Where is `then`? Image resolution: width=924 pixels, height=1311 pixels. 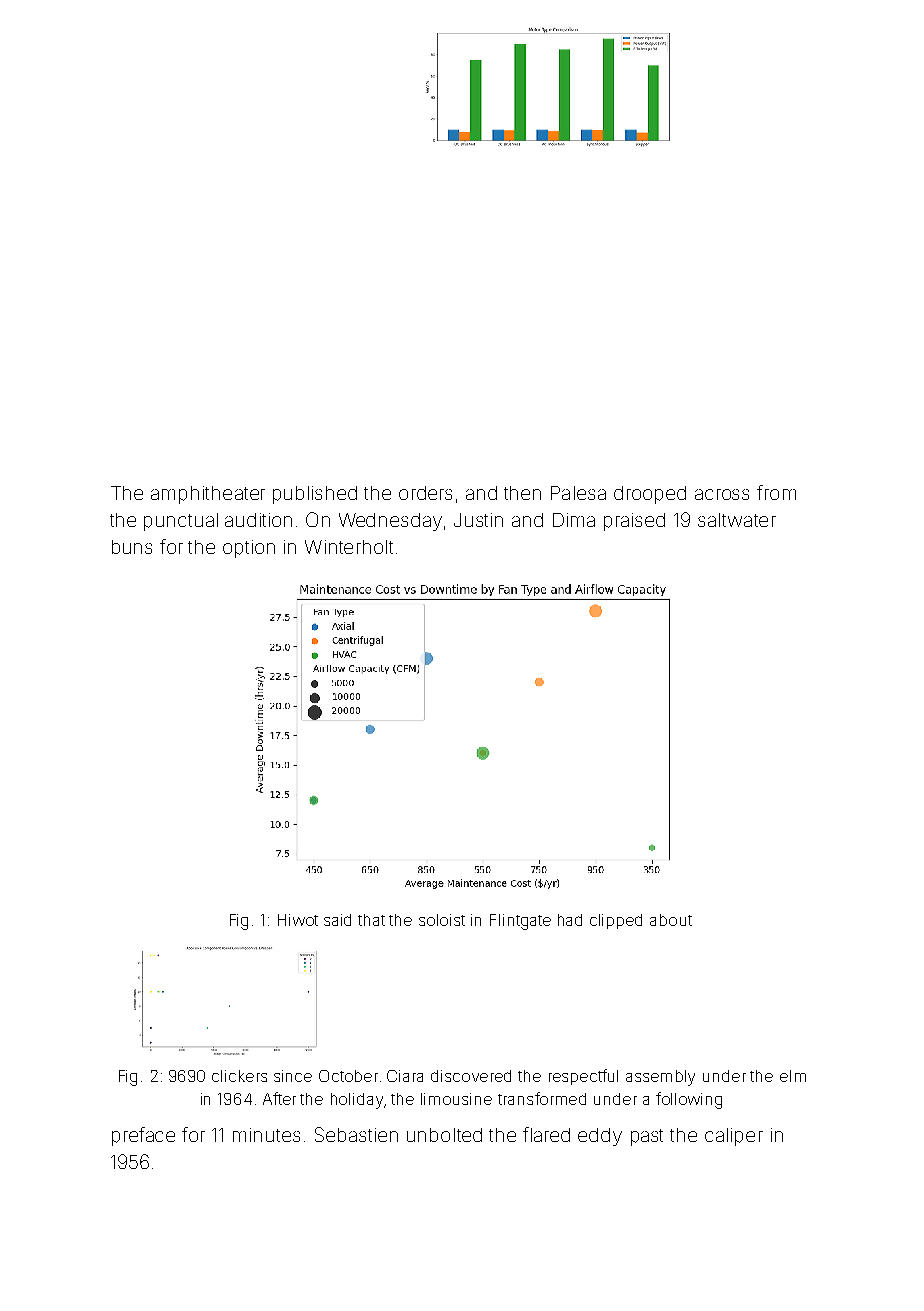
then is located at coordinates (522, 493).
